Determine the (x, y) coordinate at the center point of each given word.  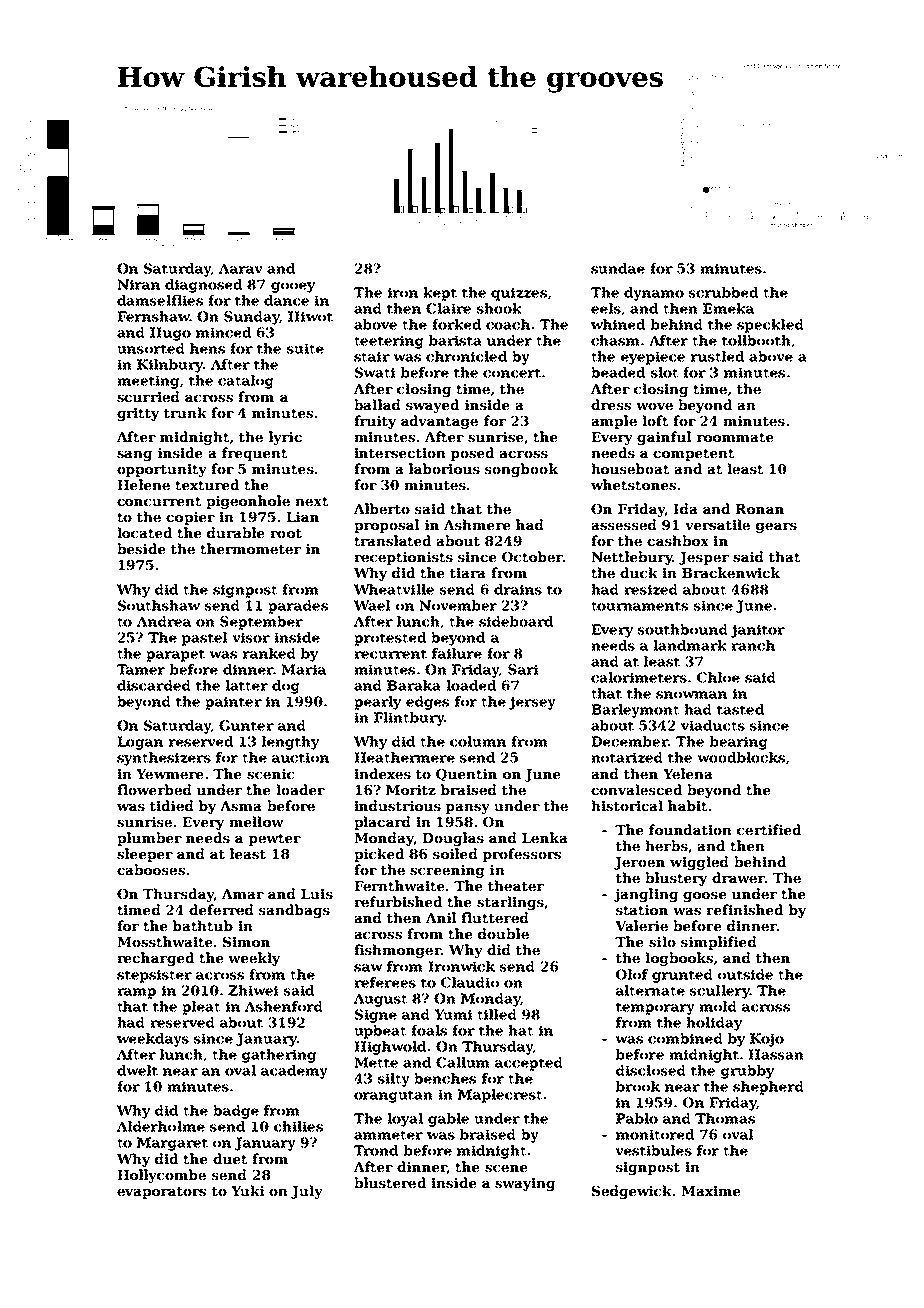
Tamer (141, 669)
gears (776, 528)
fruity (375, 422)
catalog (246, 382)
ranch (753, 645)
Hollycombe (161, 1176)
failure (457, 653)
